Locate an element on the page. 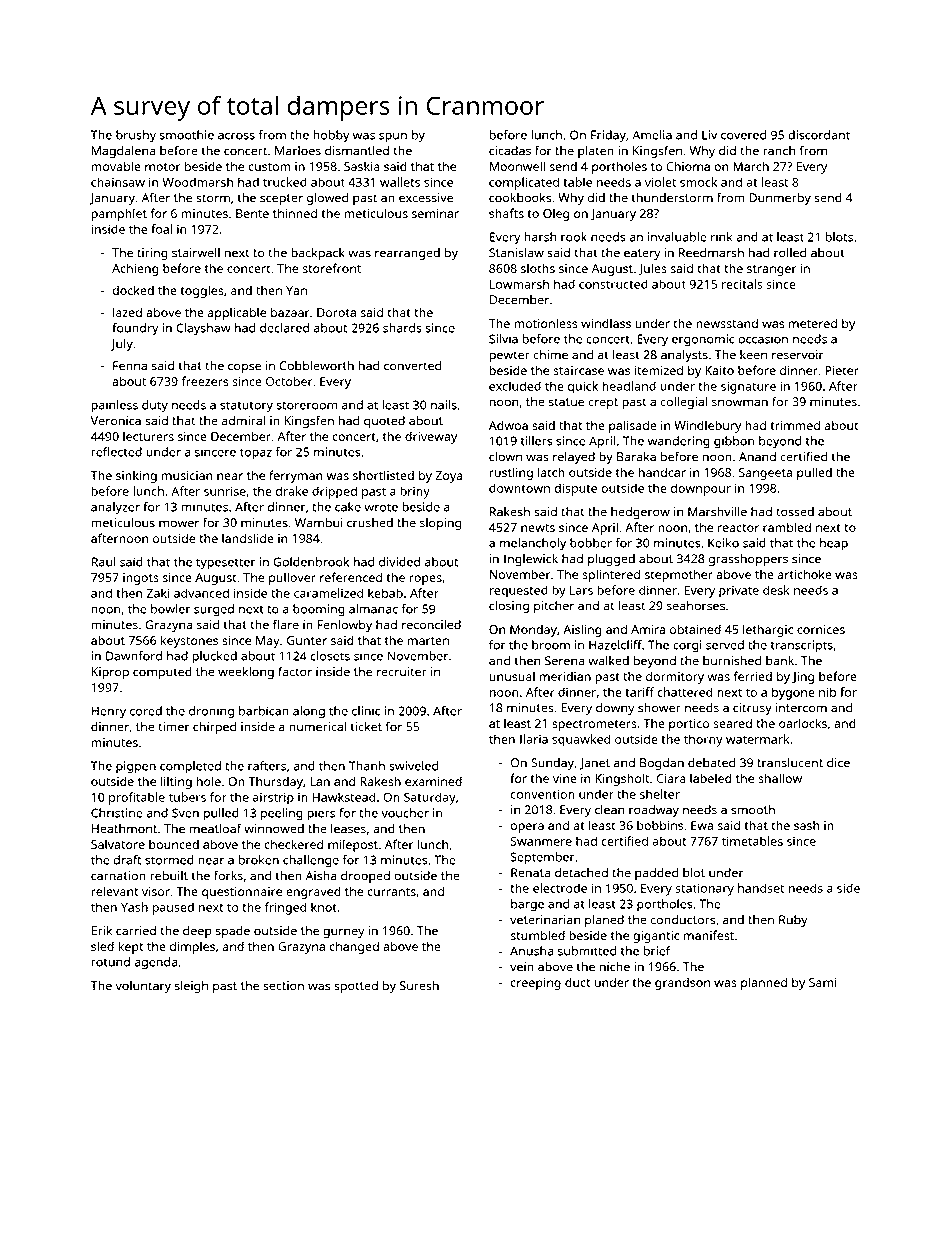  kept is located at coordinates (130, 947).
